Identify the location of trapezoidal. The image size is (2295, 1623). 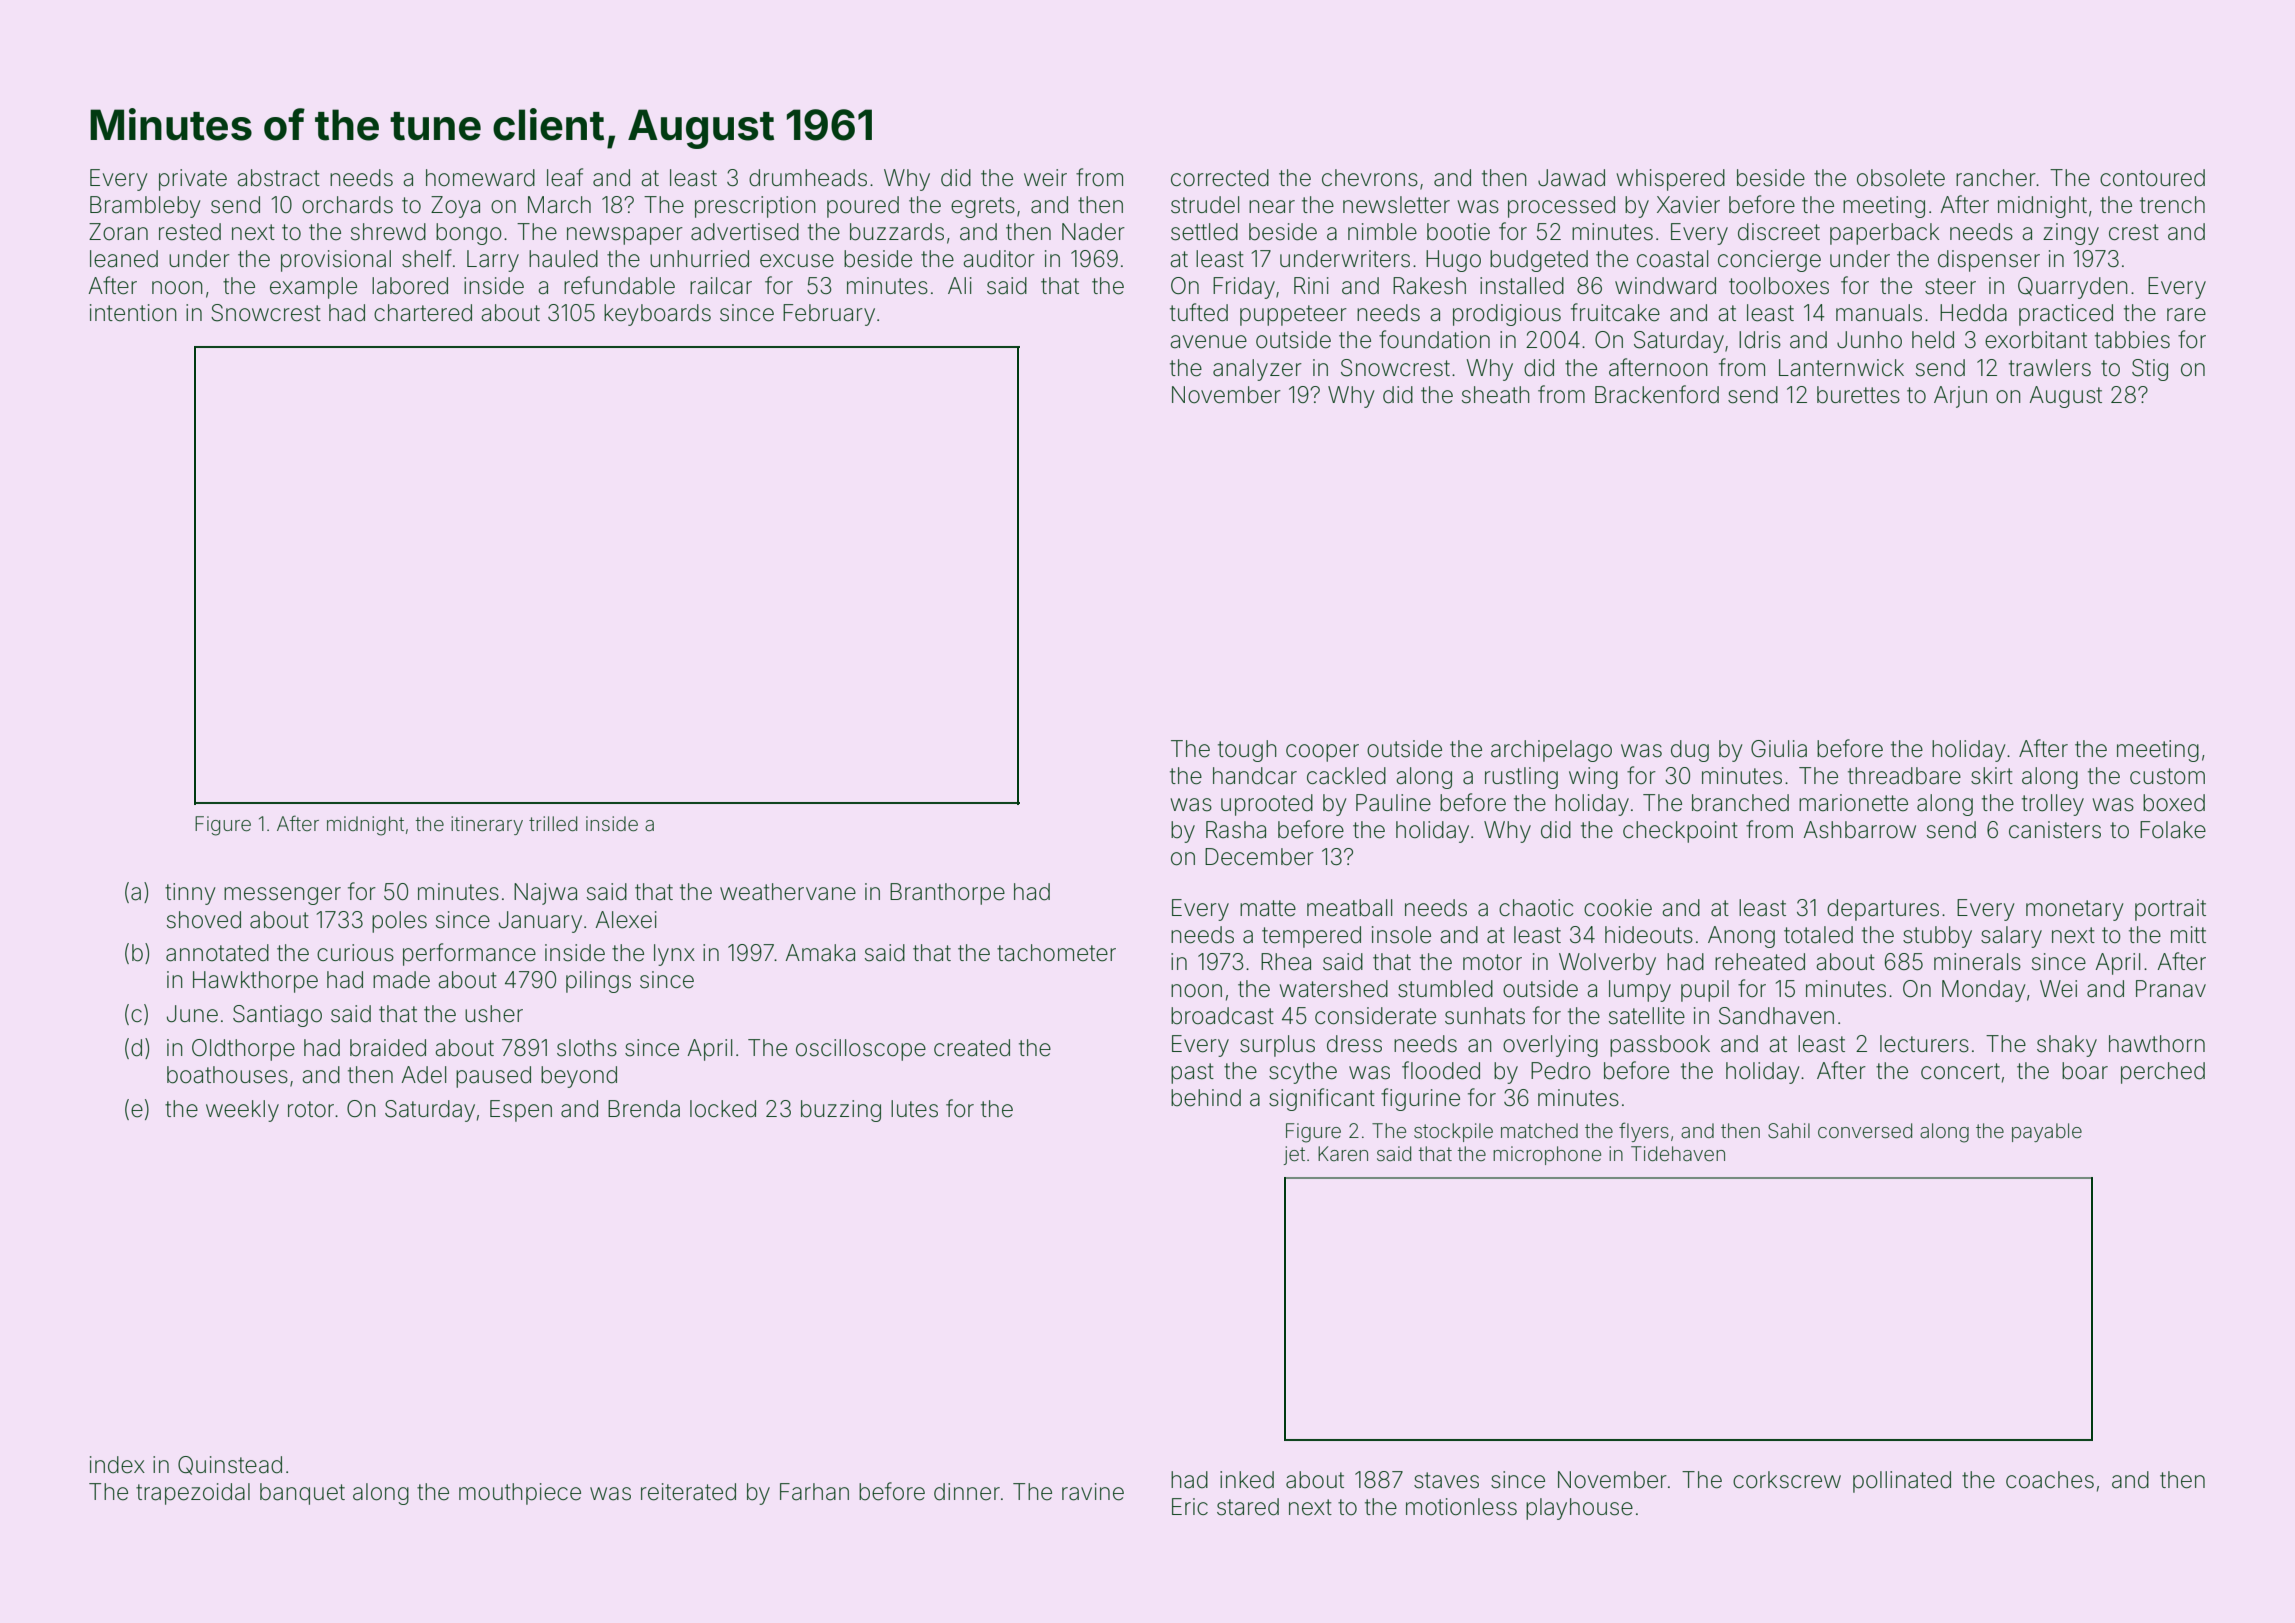
(193, 1494).
